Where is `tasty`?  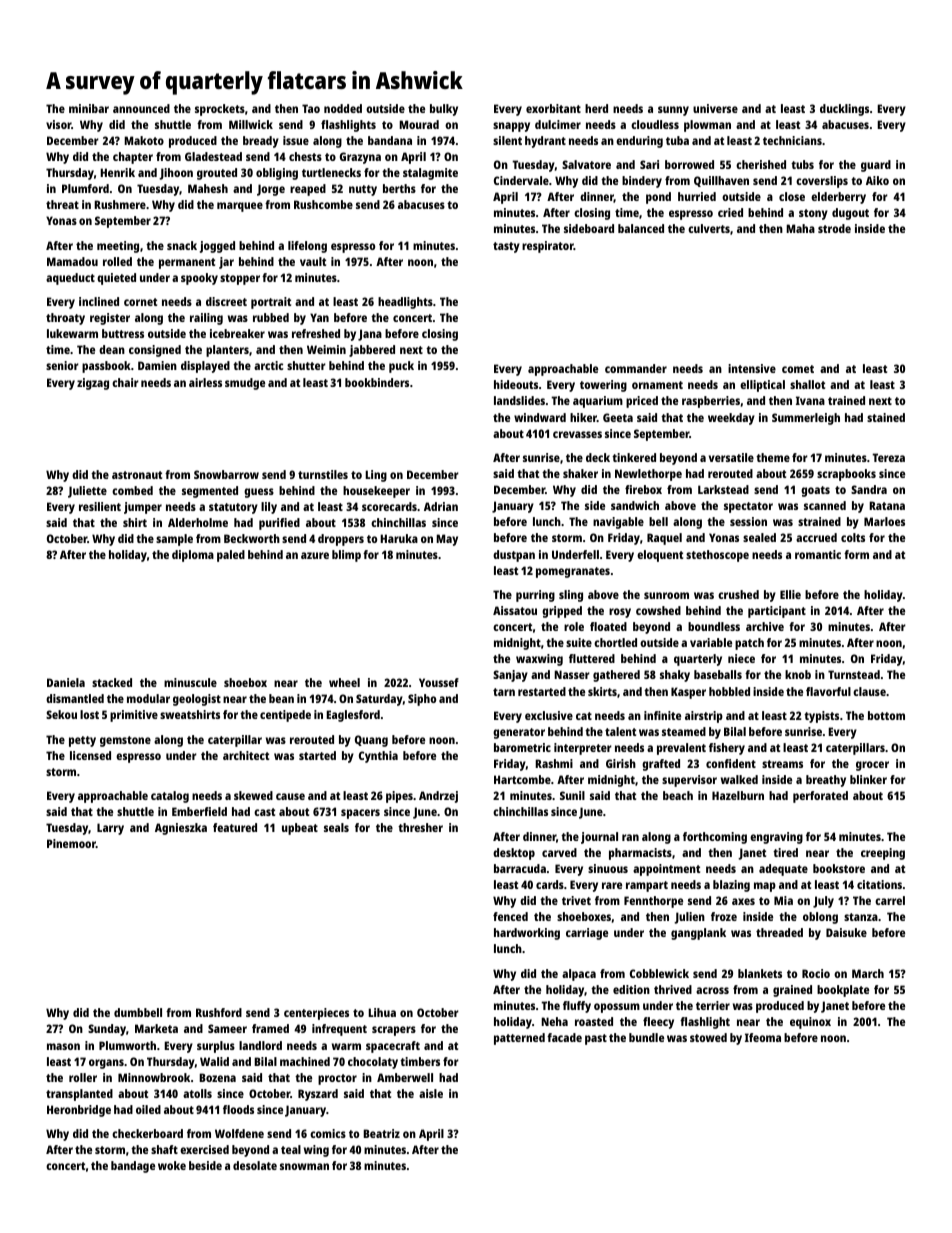 tasty is located at coordinates (506, 247).
